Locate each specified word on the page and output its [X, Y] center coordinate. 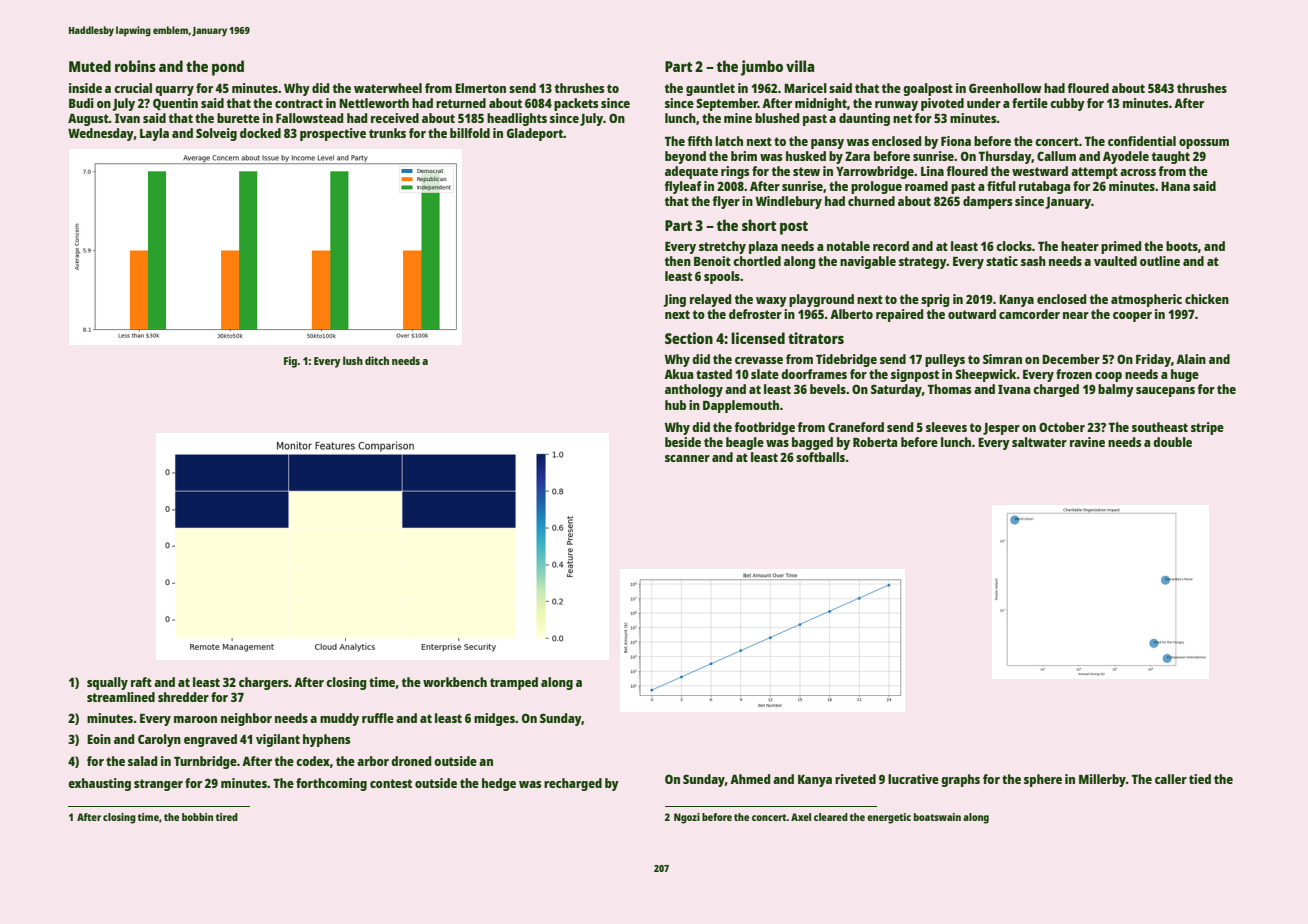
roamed [926, 186]
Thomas [949, 389]
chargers [264, 683]
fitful [1001, 186]
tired [227, 817]
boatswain [937, 817]
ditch [377, 360]
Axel [801, 817]
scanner [687, 458]
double [1172, 442]
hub [675, 405]
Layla [154, 134]
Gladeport [535, 134]
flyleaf [683, 187]
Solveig [216, 134]
